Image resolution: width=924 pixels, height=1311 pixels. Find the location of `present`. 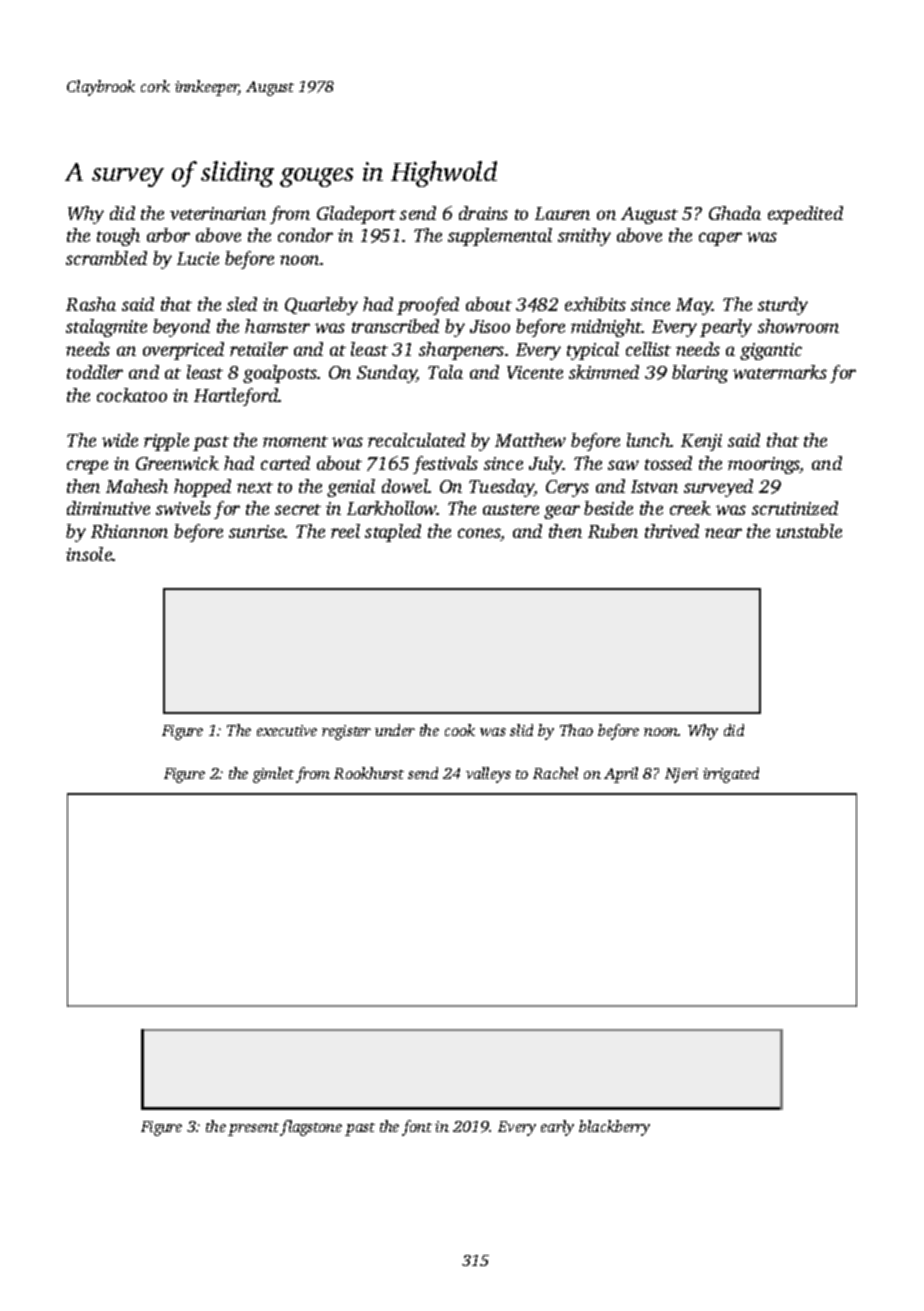

present is located at coordinates (253, 1129).
